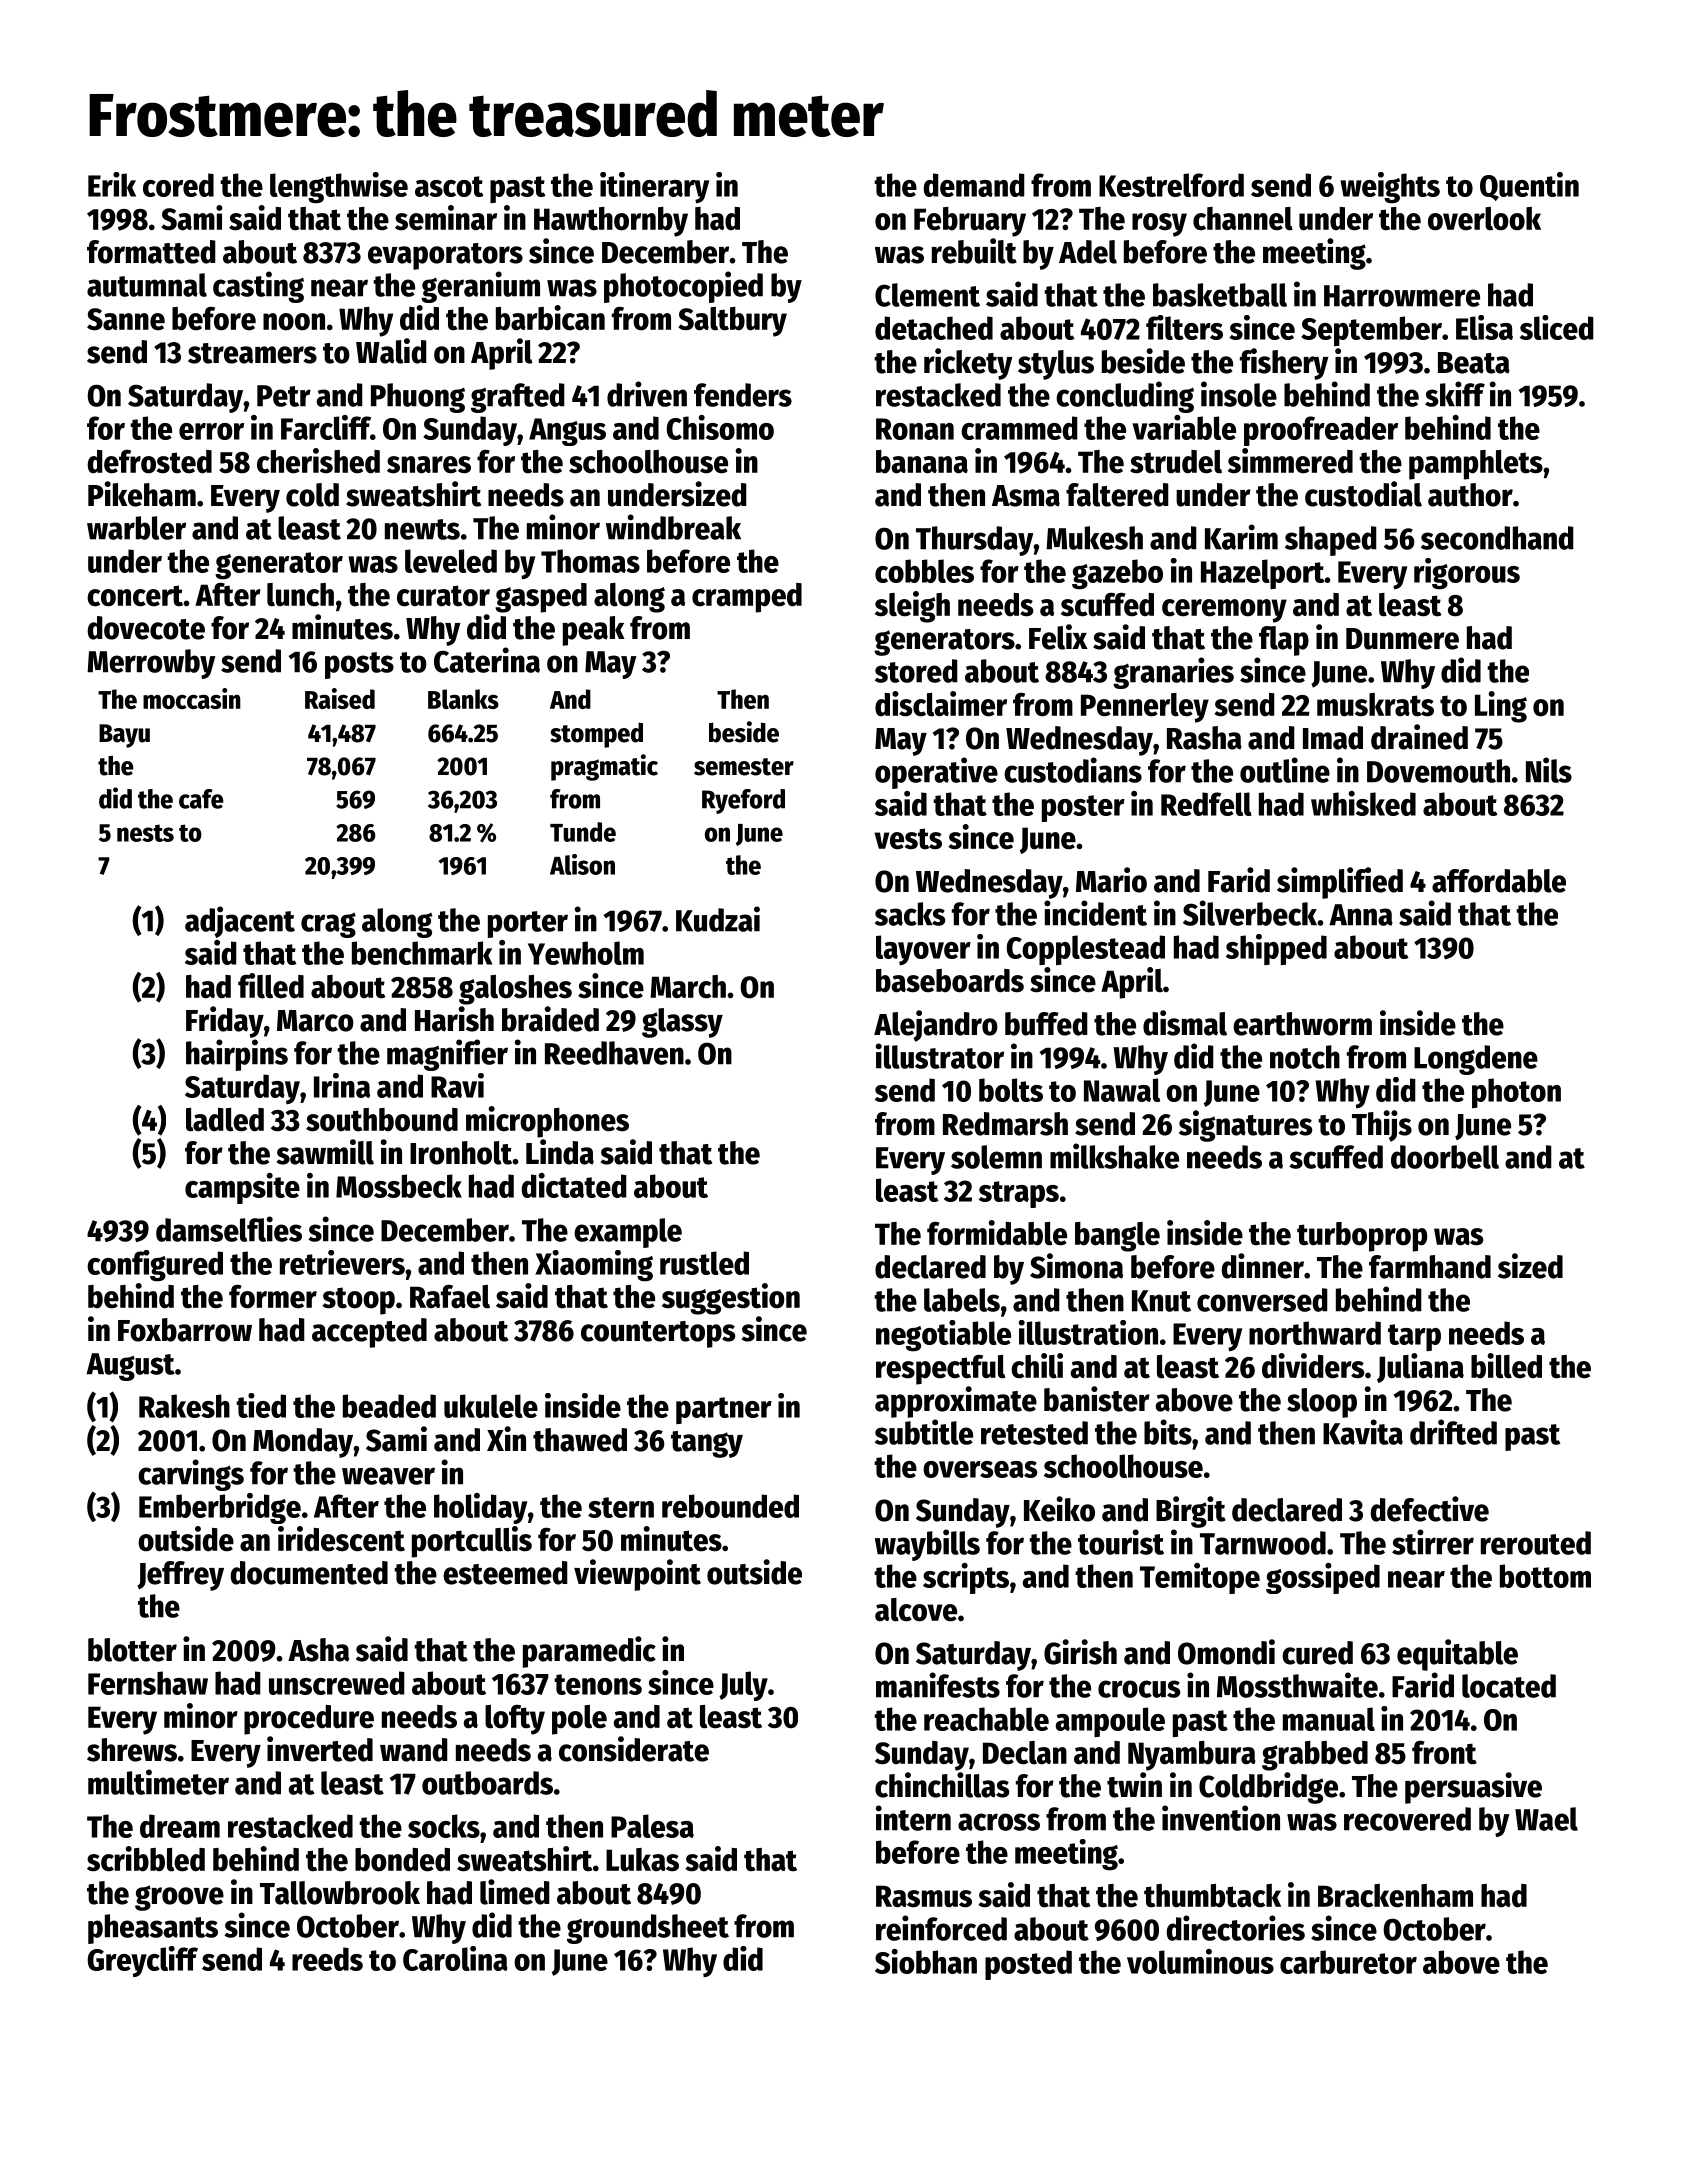  What do you see at coordinates (1395, 1896) in the screenshot?
I see `Brackenham` at bounding box center [1395, 1896].
